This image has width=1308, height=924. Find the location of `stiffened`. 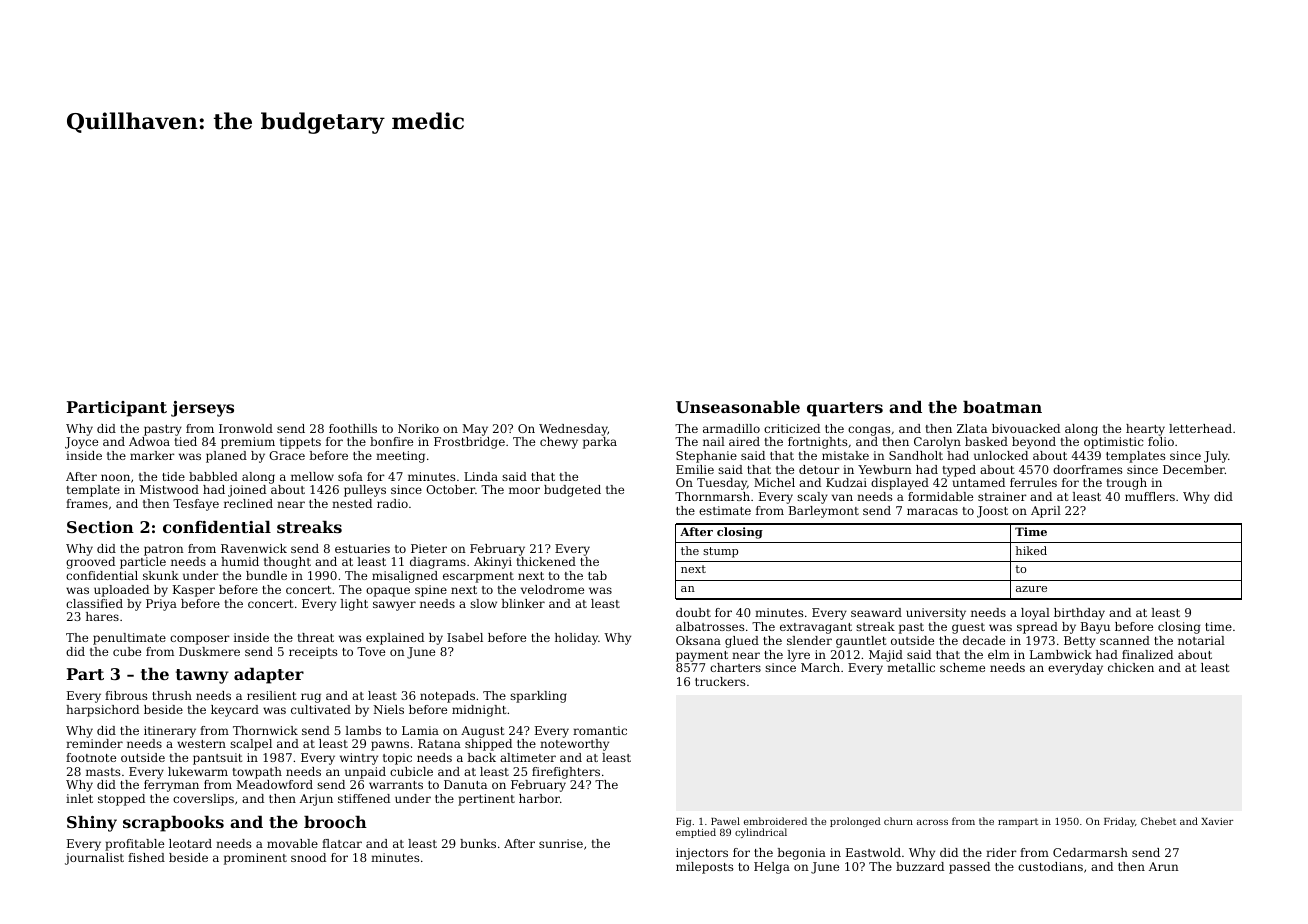

stiffened is located at coordinates (364, 798).
